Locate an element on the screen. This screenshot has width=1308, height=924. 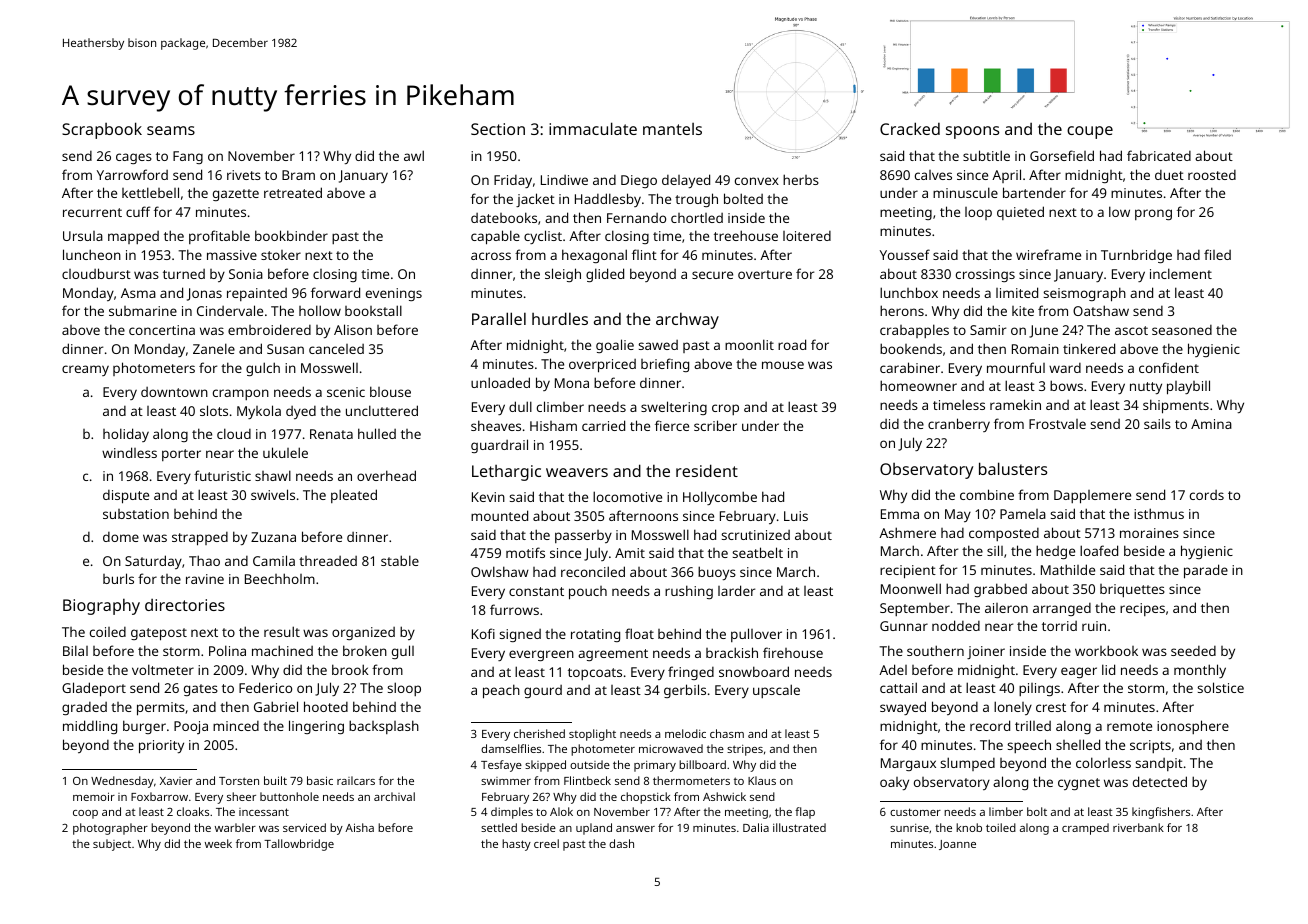
evenings is located at coordinates (394, 294).
